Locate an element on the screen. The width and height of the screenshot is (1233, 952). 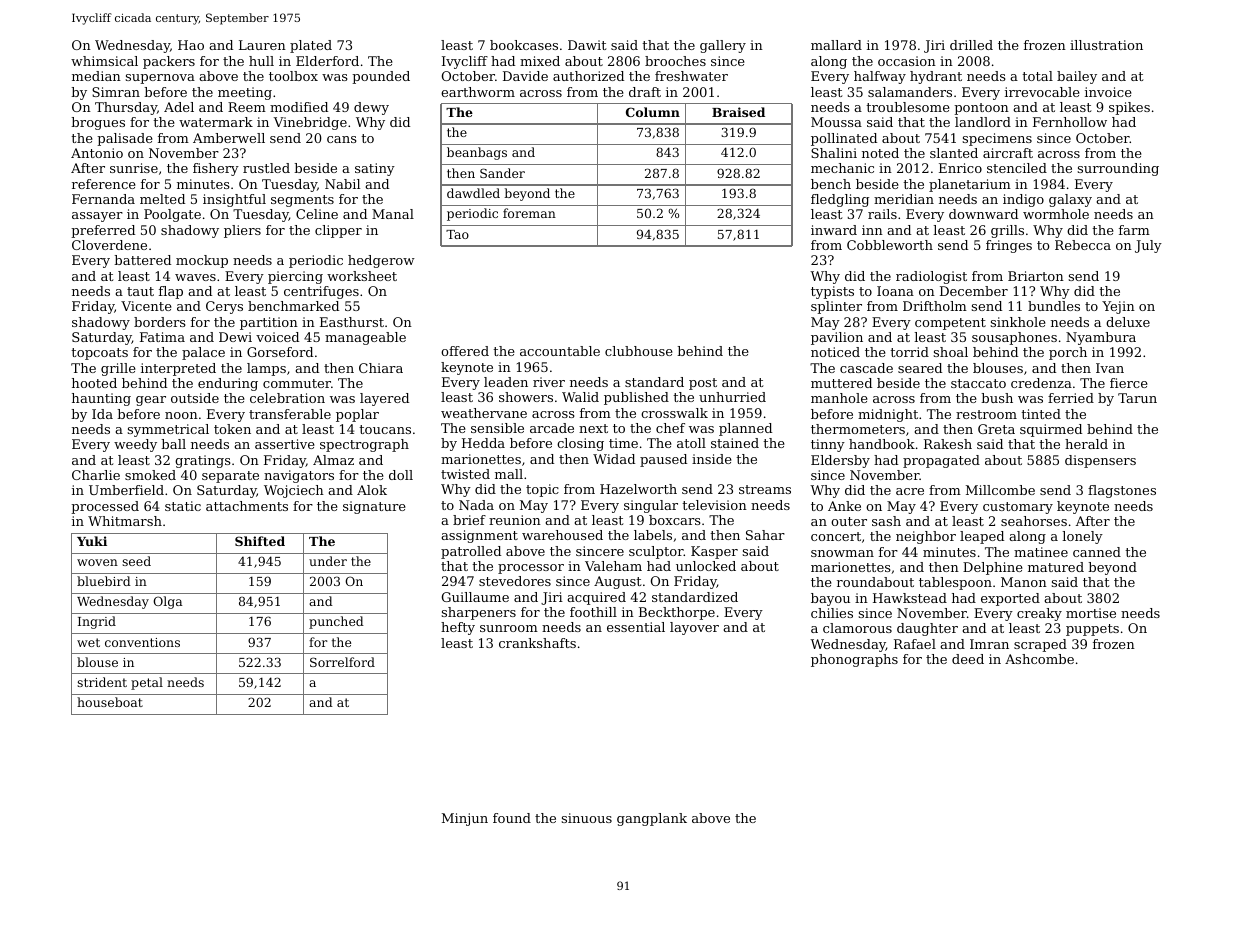
weathervane is located at coordinates (484, 413).
